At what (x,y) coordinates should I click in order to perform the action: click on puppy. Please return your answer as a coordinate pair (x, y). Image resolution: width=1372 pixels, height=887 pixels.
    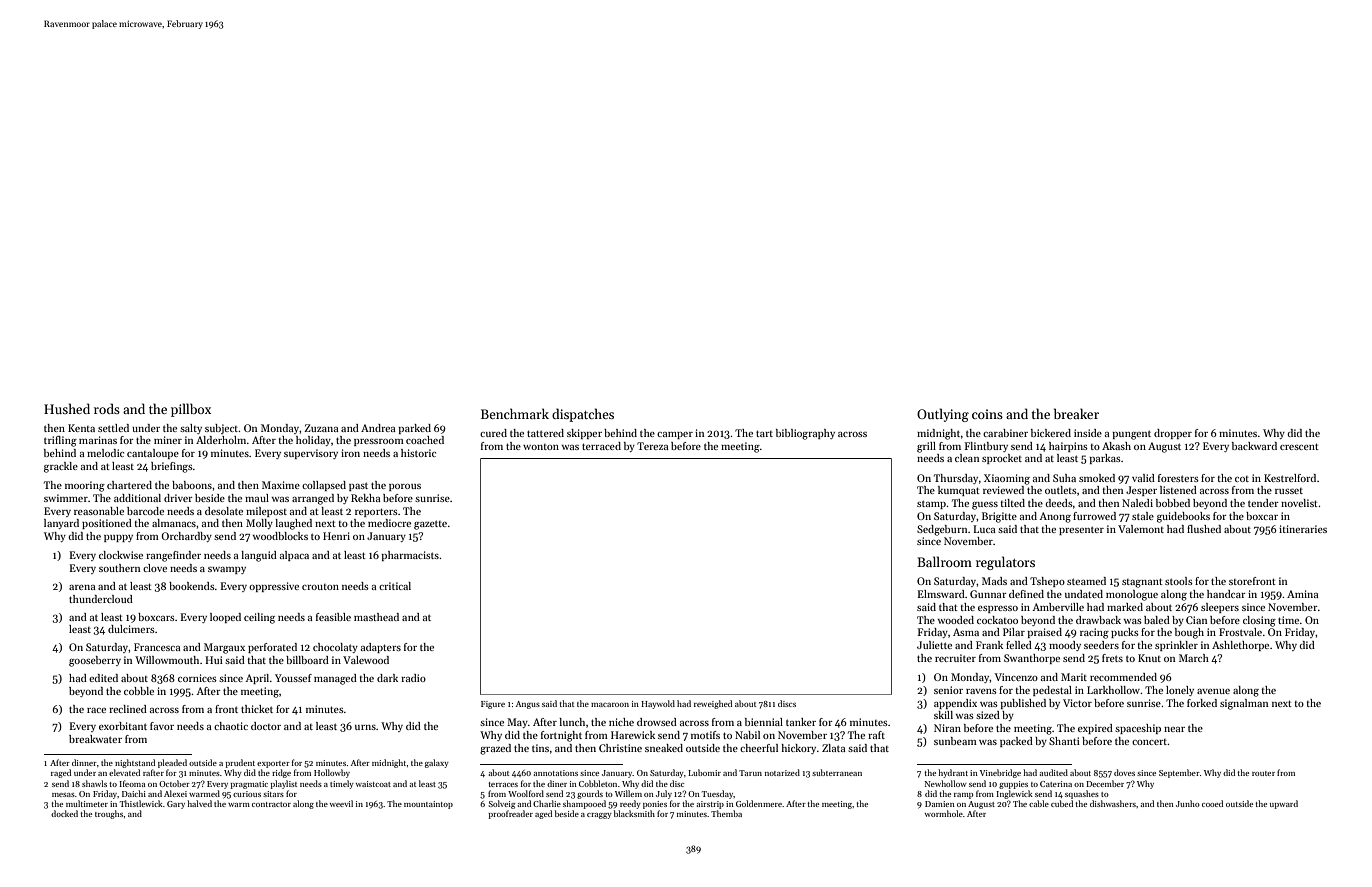
    Looking at the image, I should click on (118, 538).
